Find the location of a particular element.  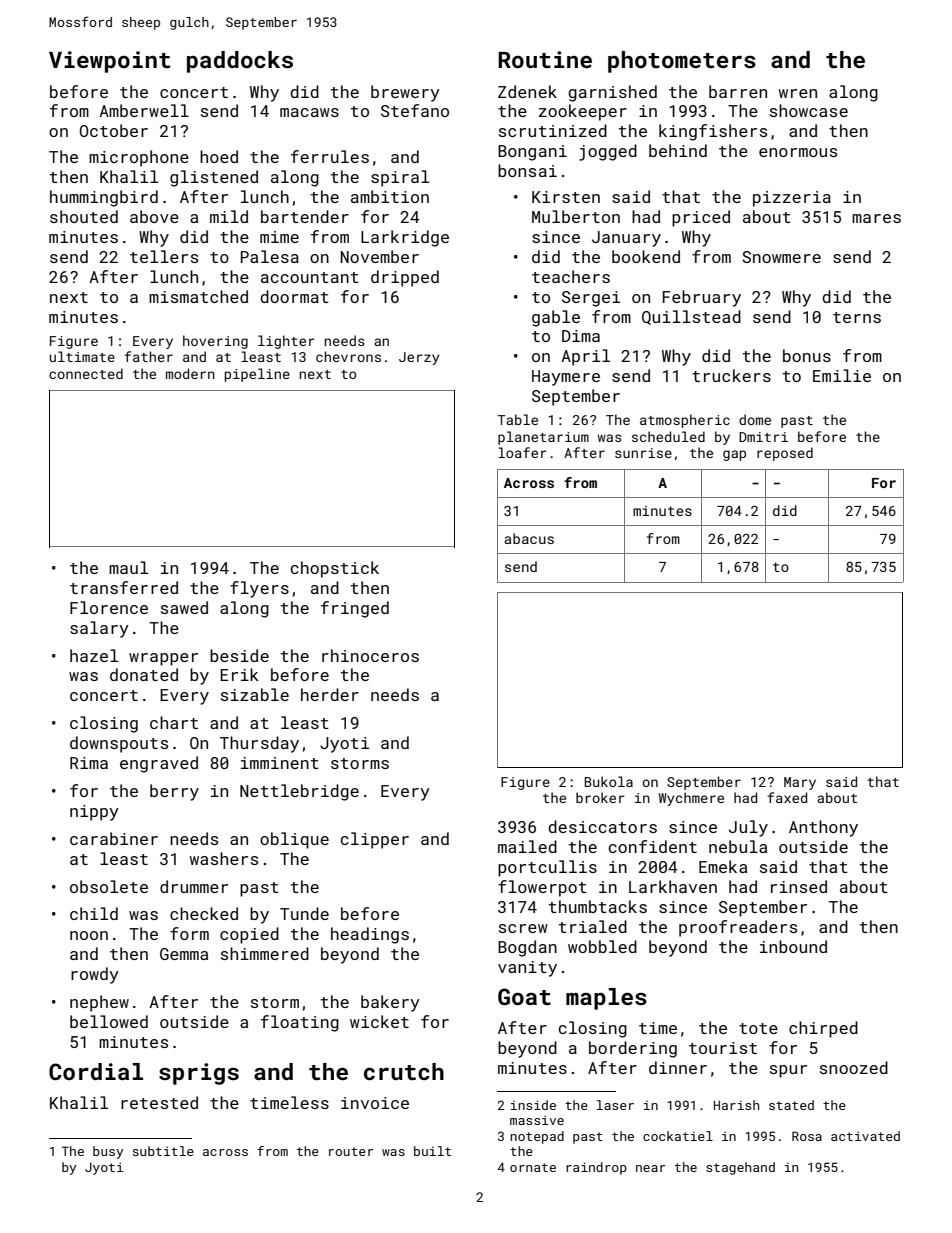

bakery is located at coordinates (390, 1003).
